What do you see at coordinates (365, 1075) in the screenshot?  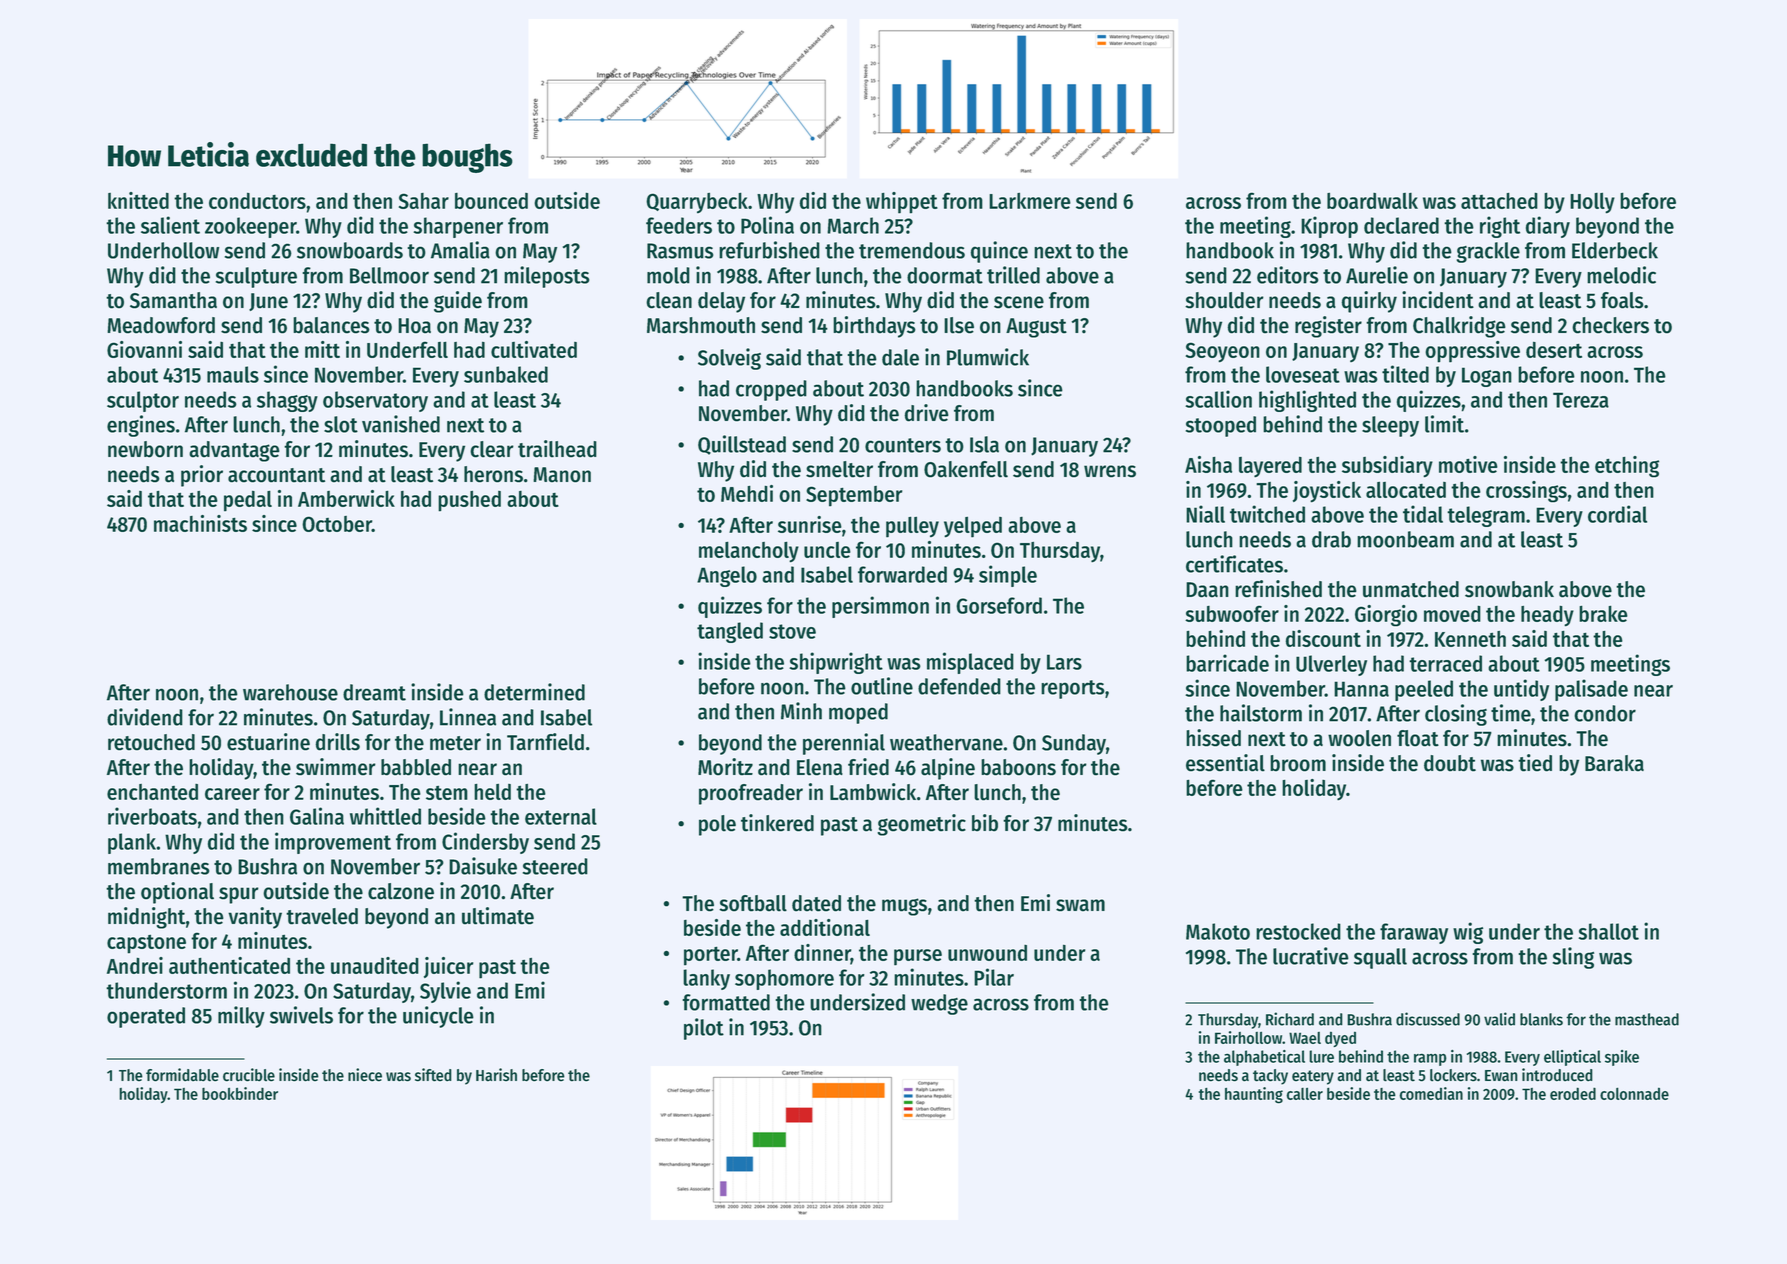 I see `niece` at bounding box center [365, 1075].
